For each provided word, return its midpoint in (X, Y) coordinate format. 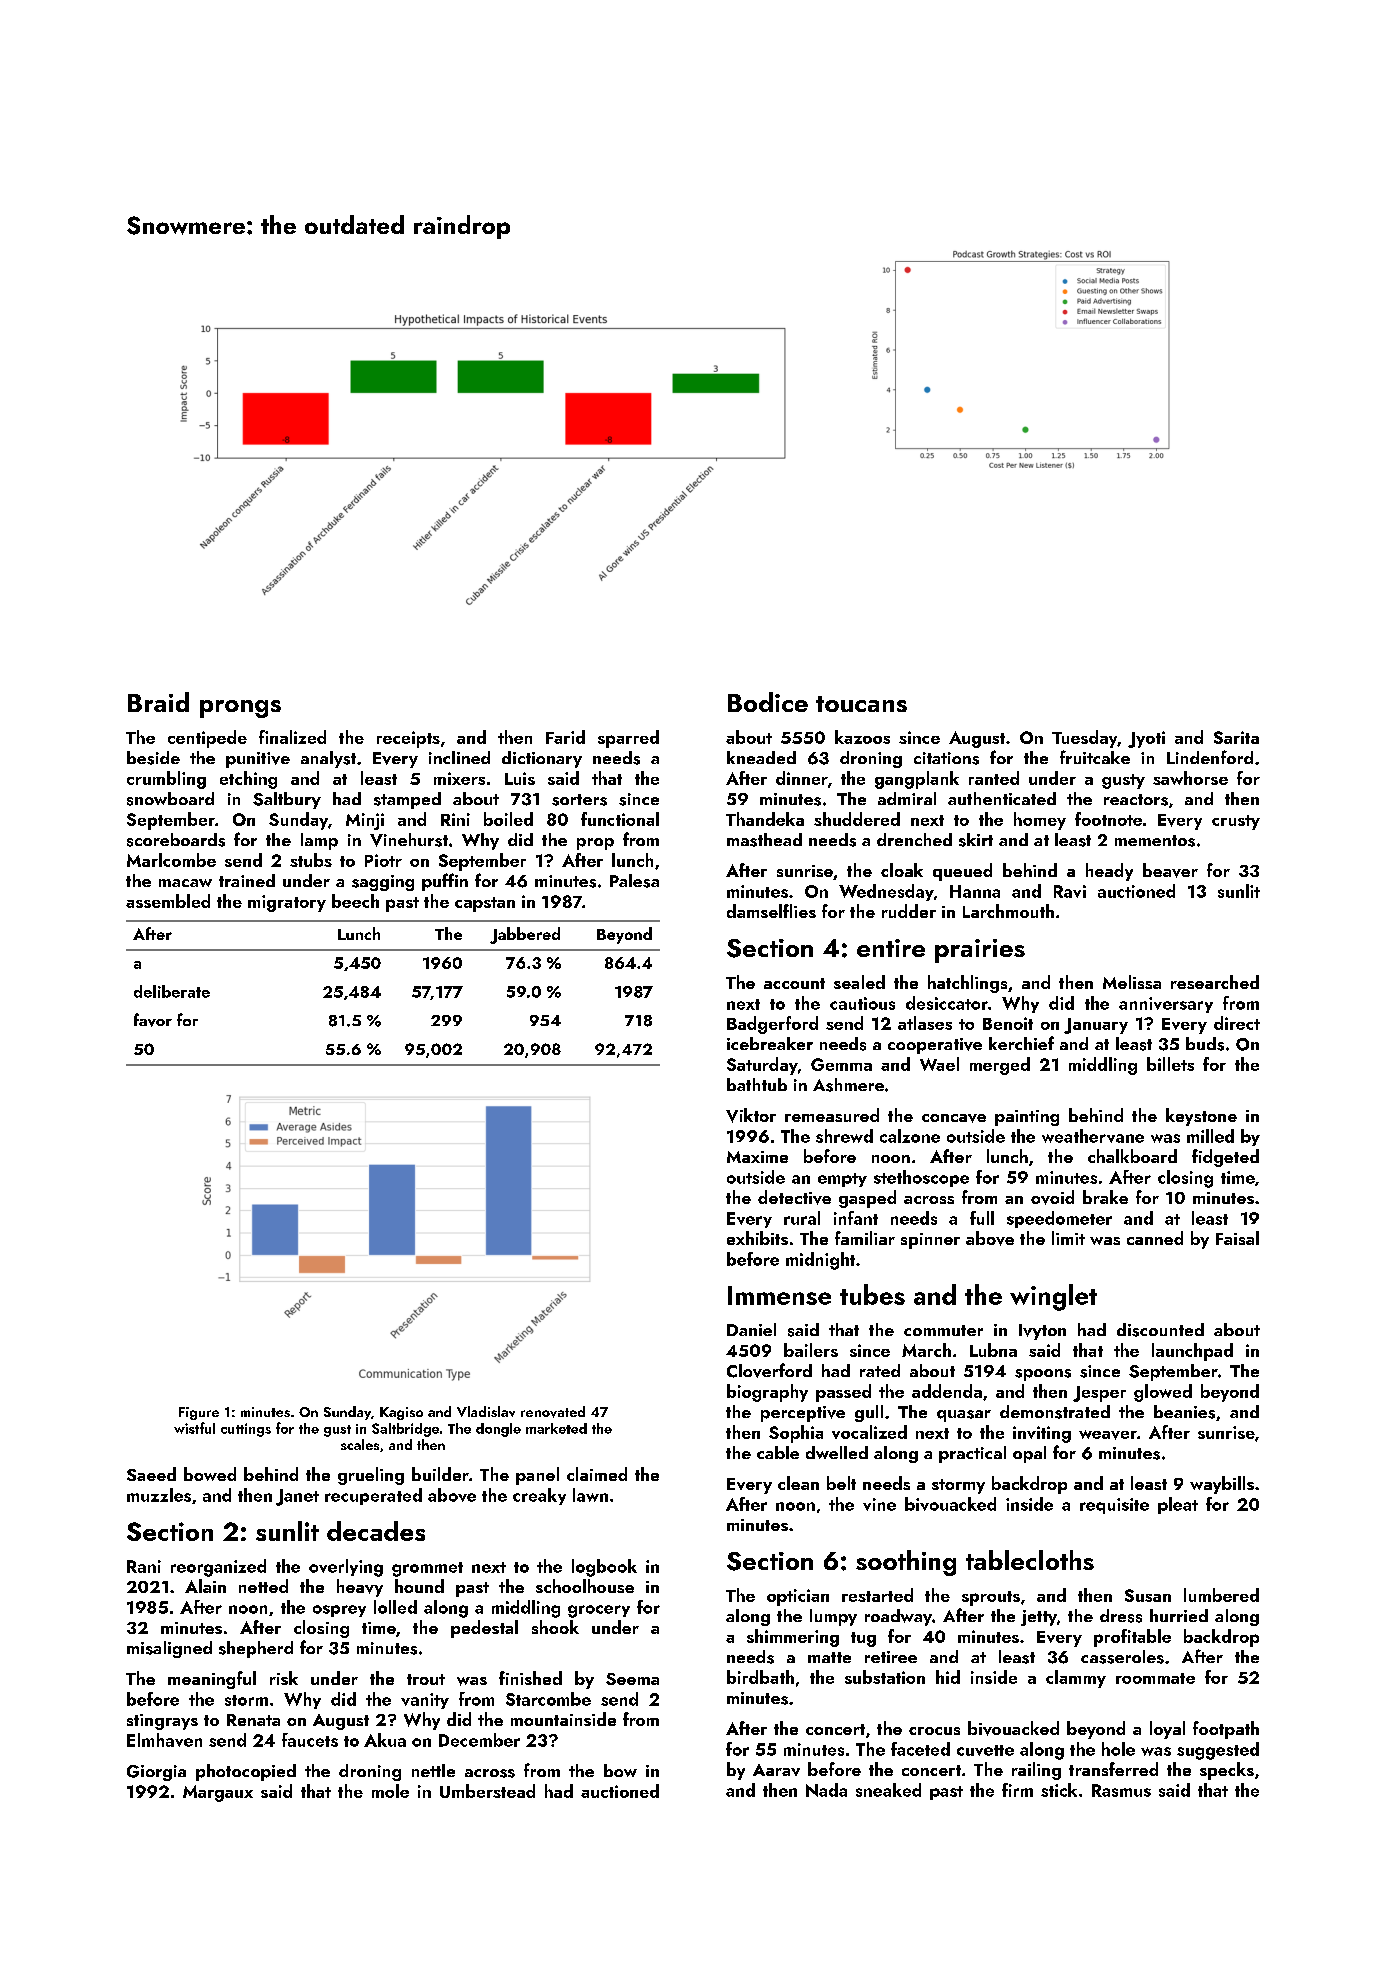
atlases (925, 1023)
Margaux (218, 1793)
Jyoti (1146, 739)
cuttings (246, 1430)
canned (1155, 1238)
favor (153, 1020)
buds (1205, 1044)
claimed (597, 1474)
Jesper (1099, 1394)
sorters (579, 800)
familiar (865, 1238)
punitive (258, 760)
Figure (199, 1413)
